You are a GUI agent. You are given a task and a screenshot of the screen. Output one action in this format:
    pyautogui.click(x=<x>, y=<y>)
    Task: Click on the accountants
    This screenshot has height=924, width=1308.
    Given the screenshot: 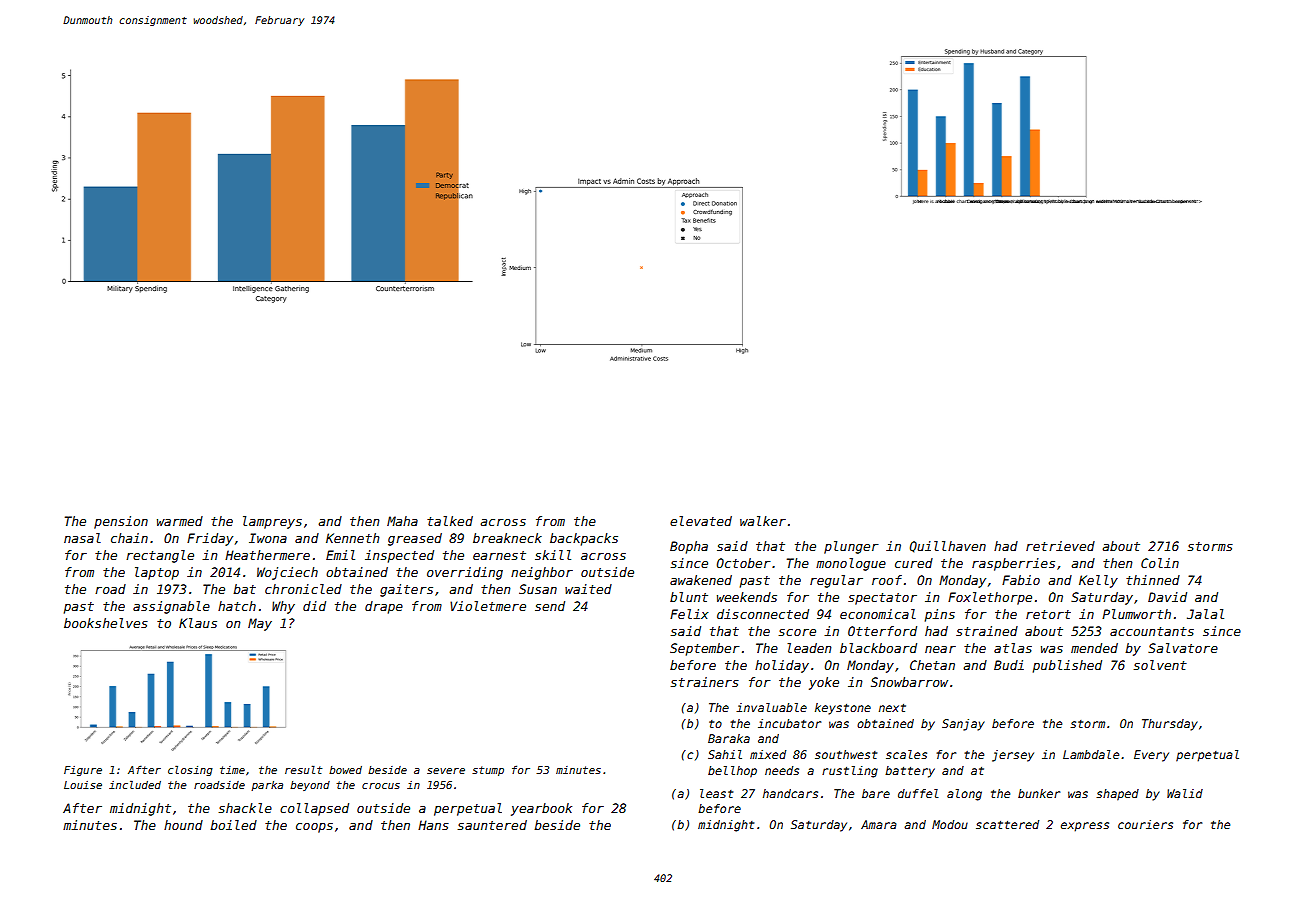 What is the action you would take?
    pyautogui.click(x=1152, y=631)
